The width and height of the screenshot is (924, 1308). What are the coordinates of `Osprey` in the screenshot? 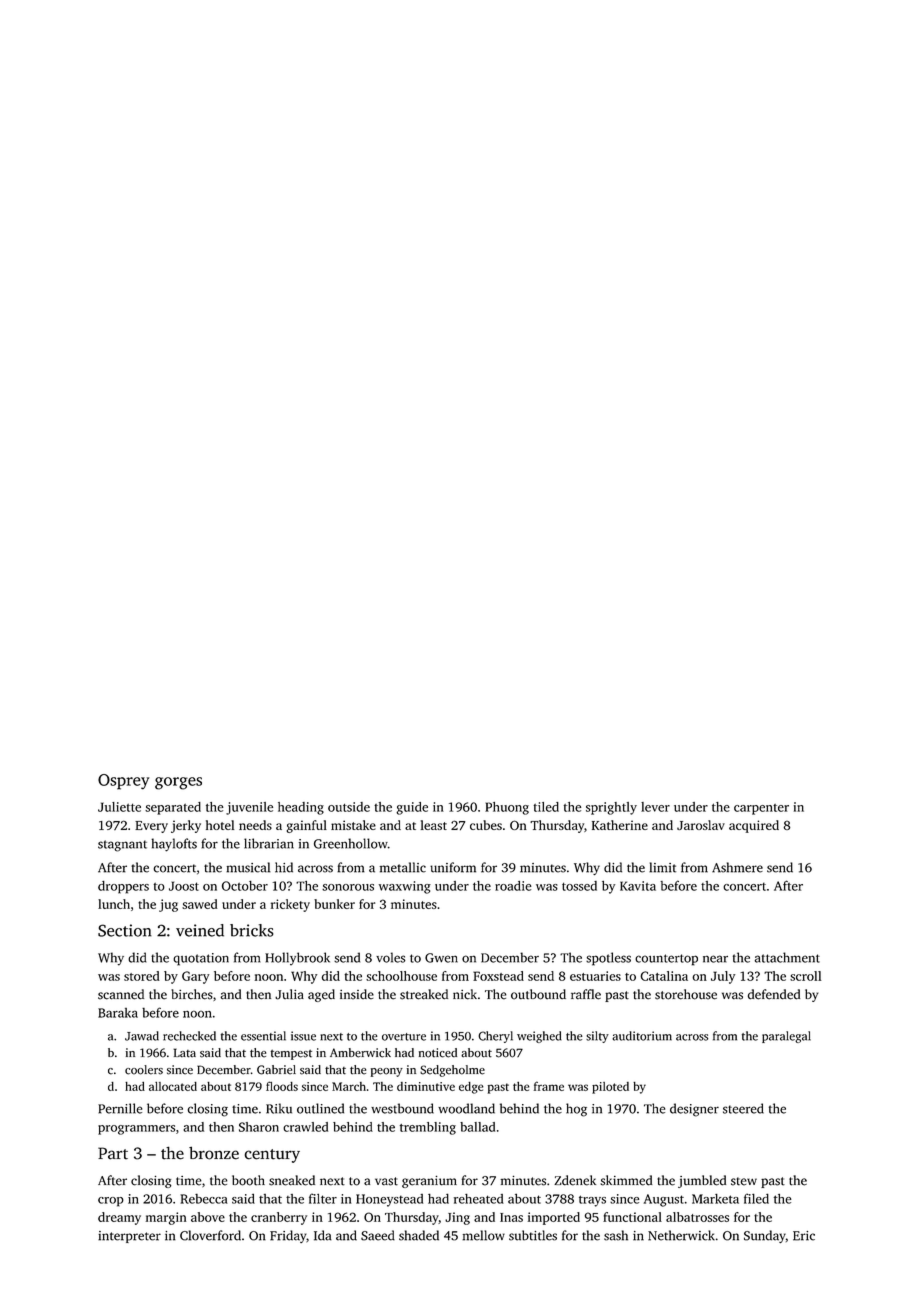 It's located at (123, 782).
